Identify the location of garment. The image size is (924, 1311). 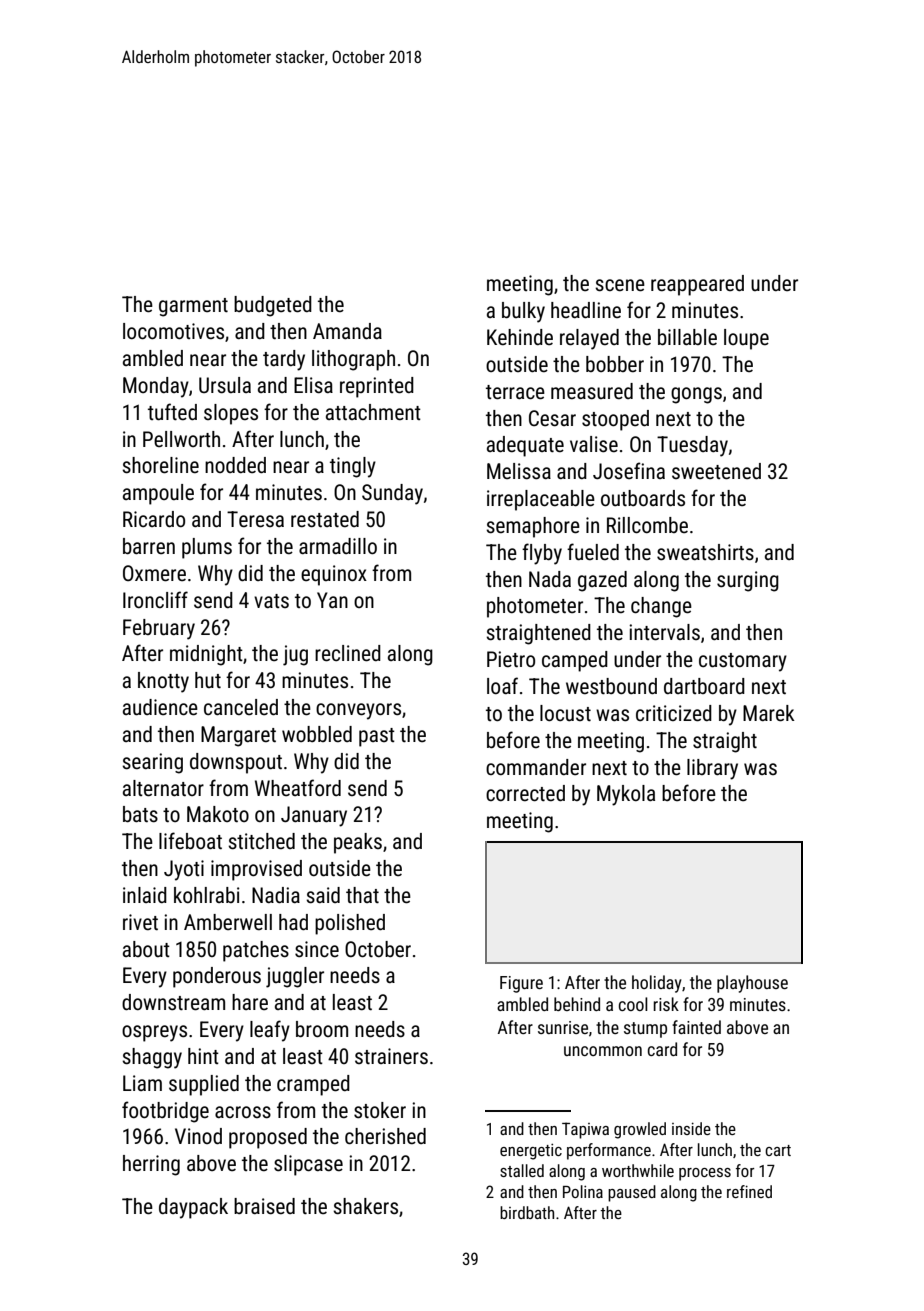
(193, 307).
